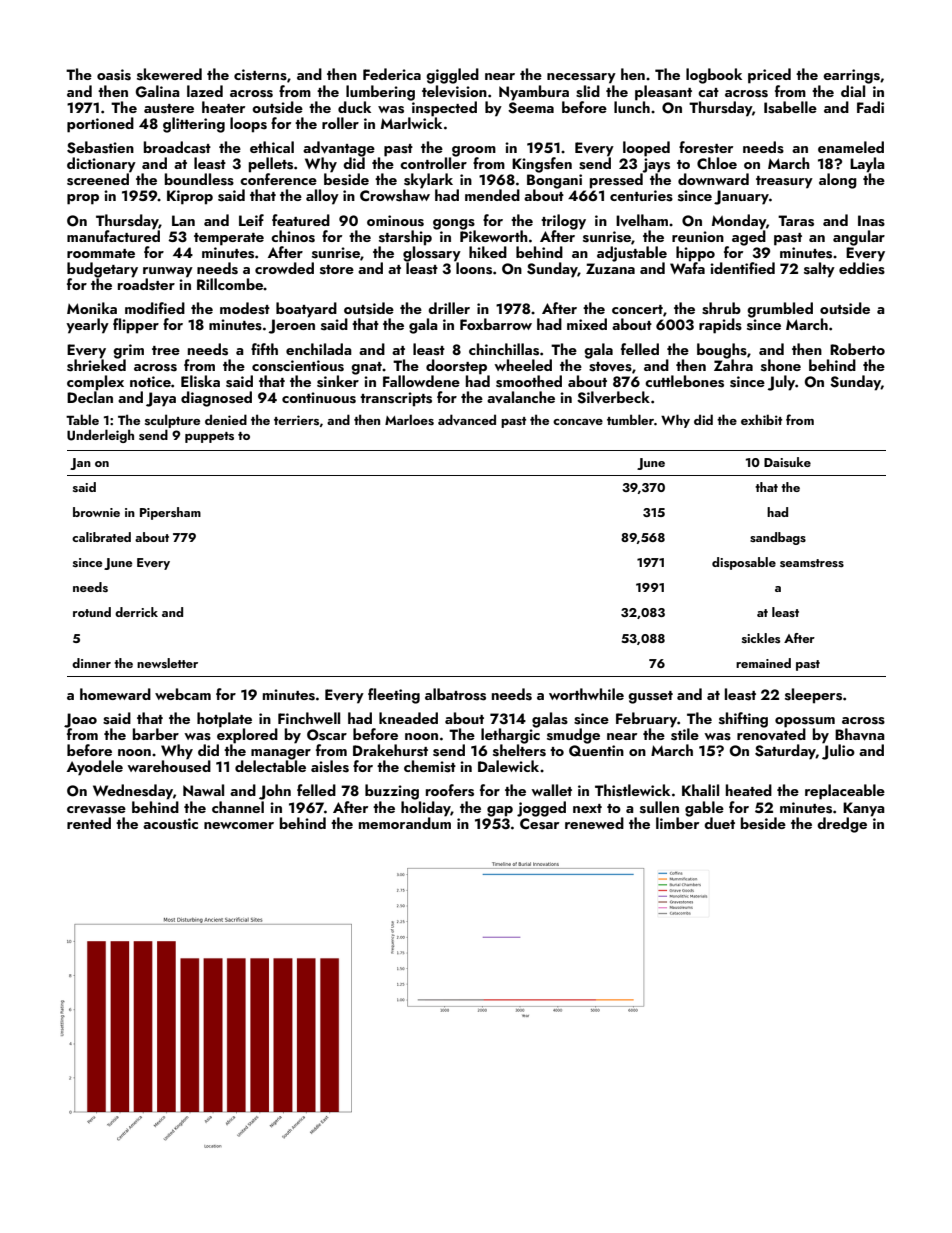 The height and width of the document is (1233, 952). What do you see at coordinates (842, 825) in the document?
I see `dredge` at bounding box center [842, 825].
